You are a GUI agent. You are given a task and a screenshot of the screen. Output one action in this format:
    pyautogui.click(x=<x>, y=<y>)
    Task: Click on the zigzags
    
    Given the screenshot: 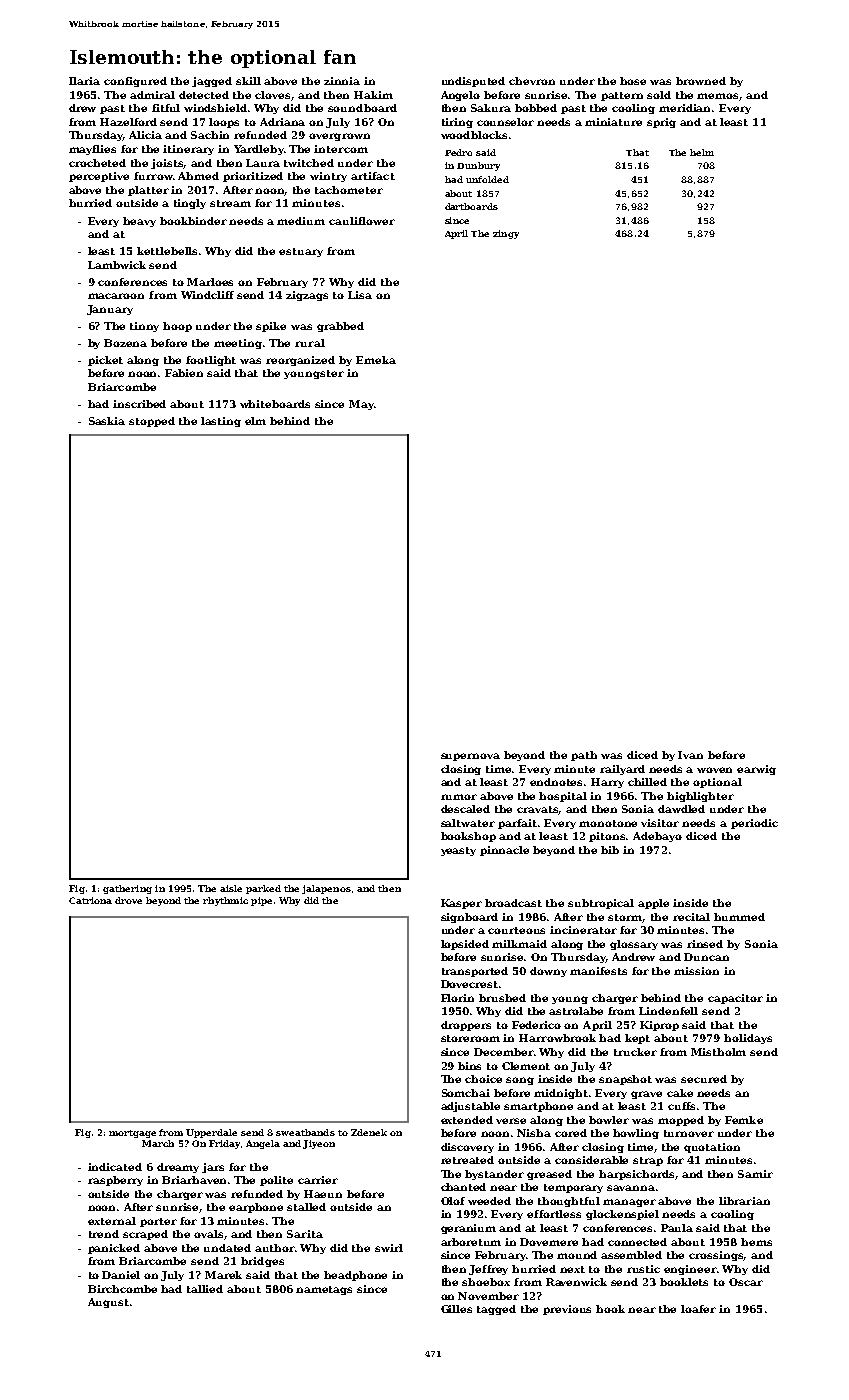 What is the action you would take?
    pyautogui.click(x=307, y=296)
